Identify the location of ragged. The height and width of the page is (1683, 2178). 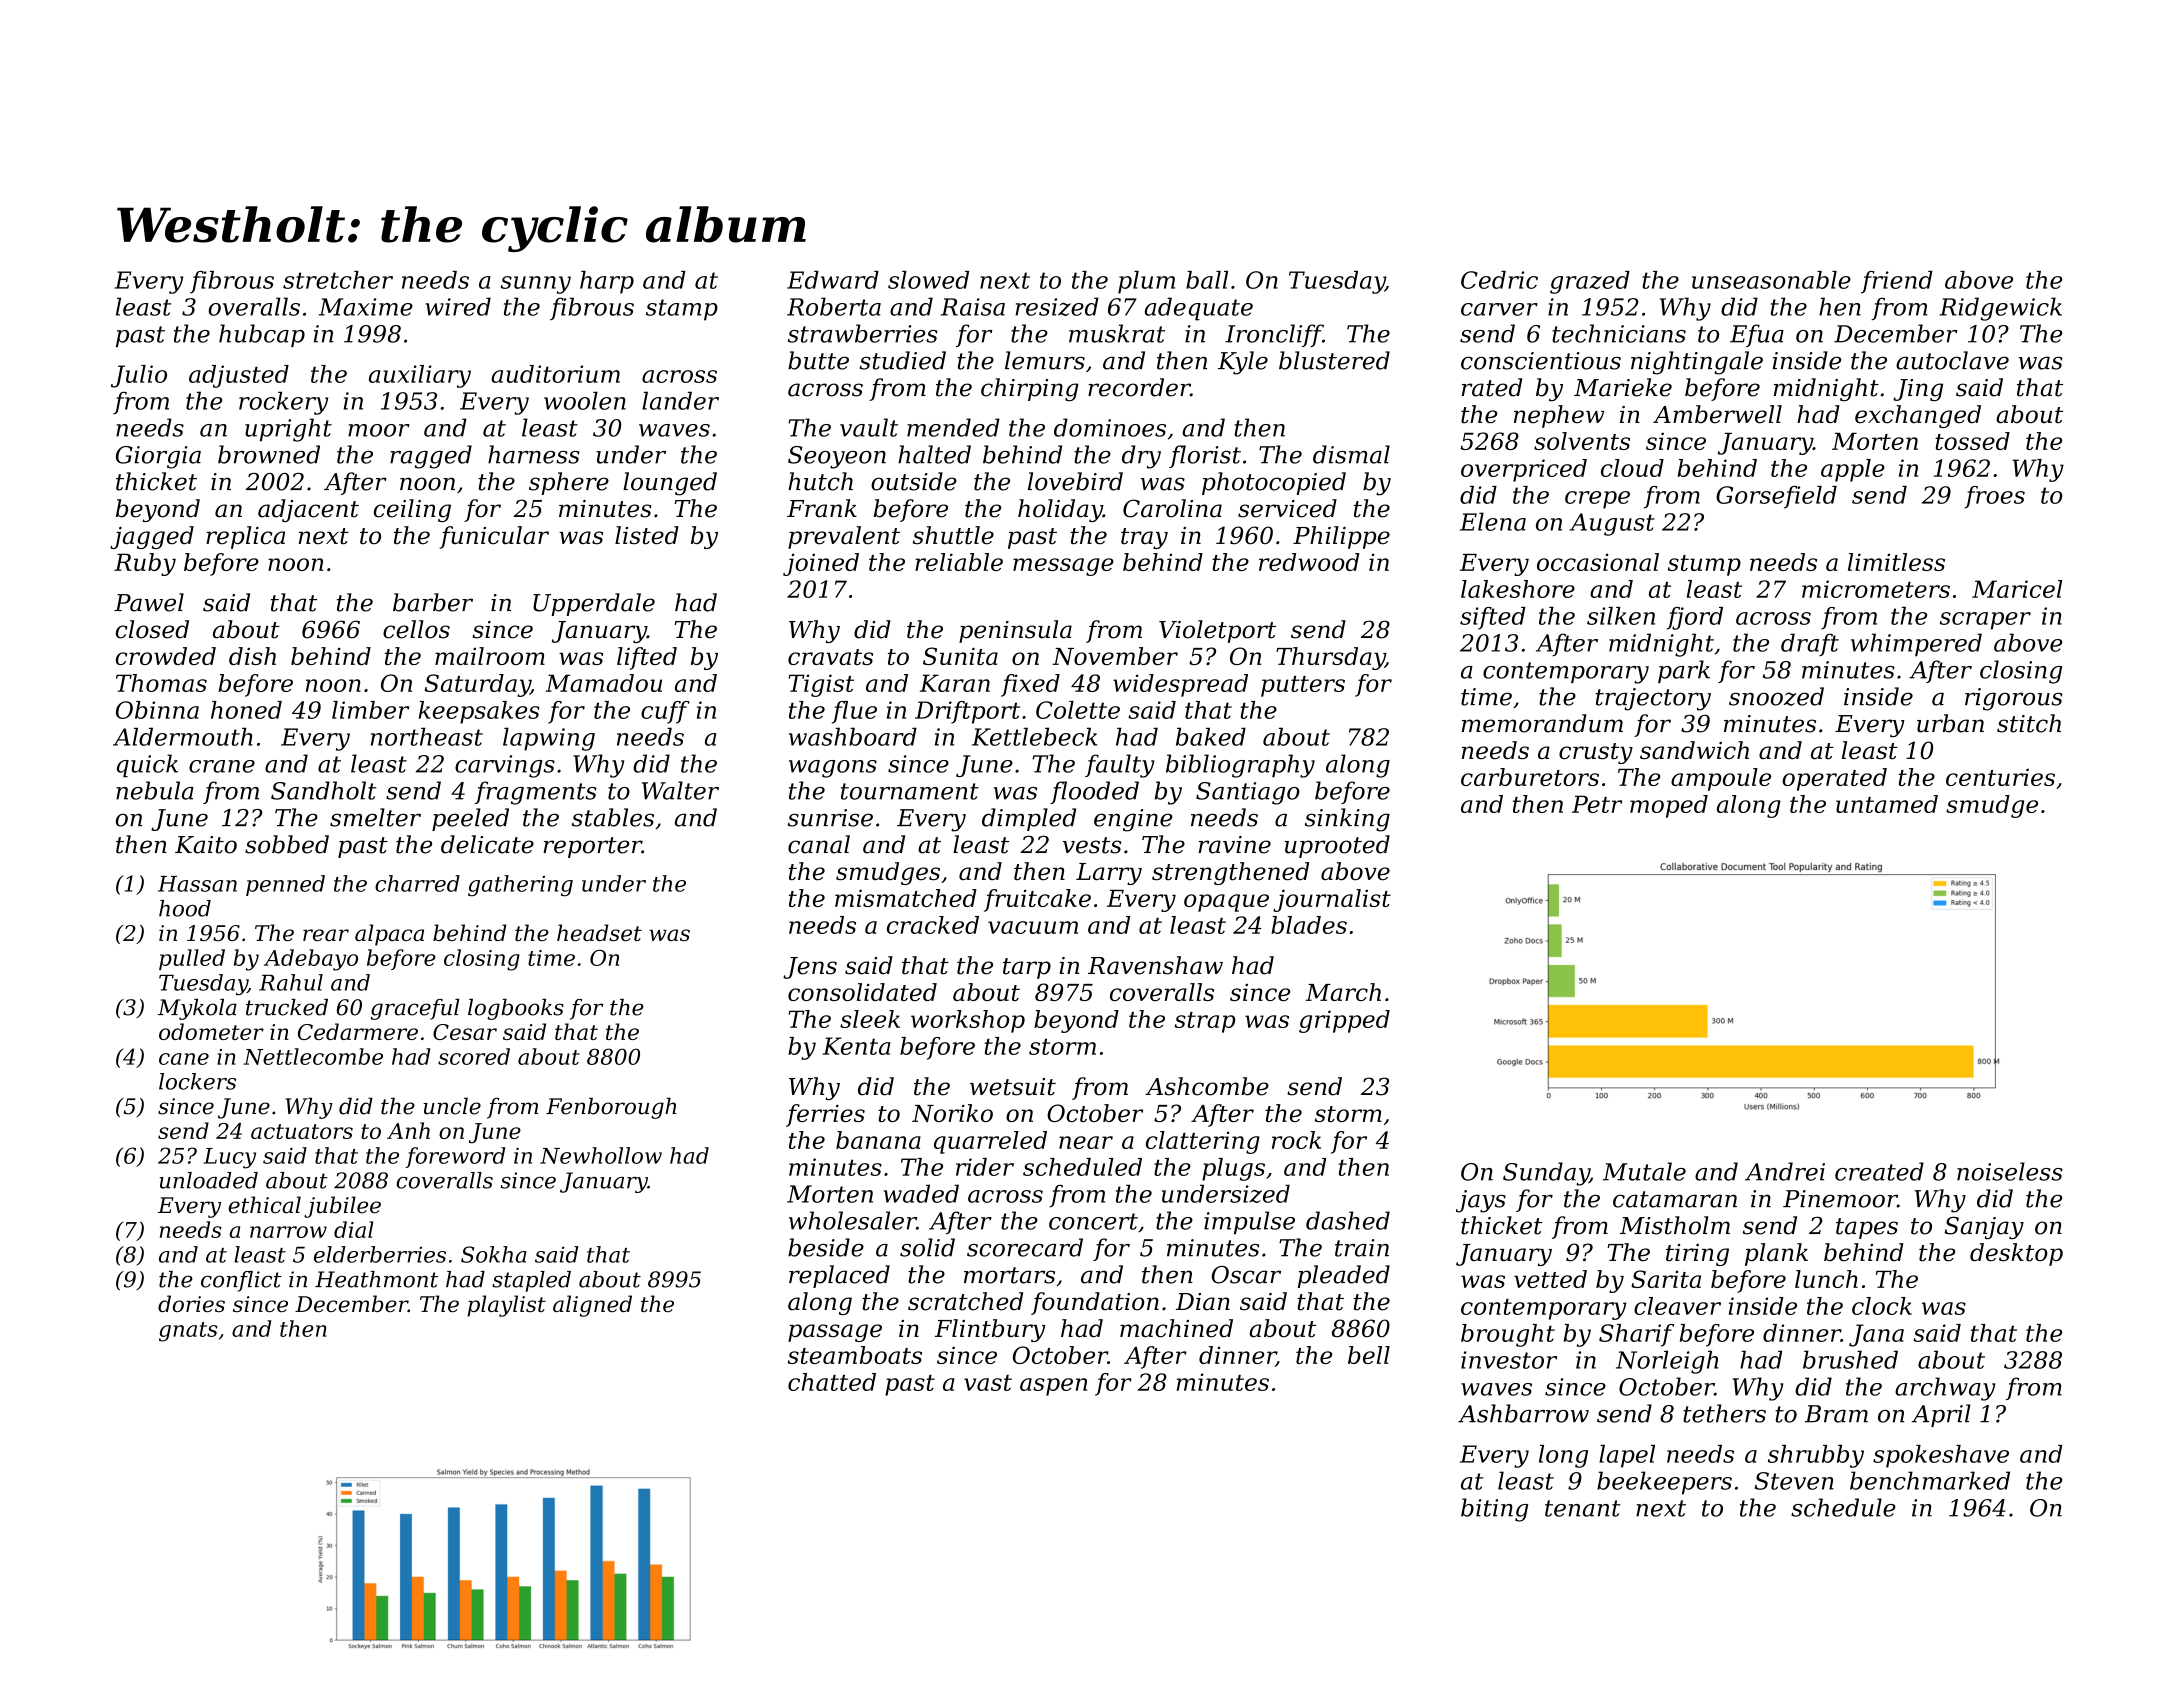
(431, 457).
